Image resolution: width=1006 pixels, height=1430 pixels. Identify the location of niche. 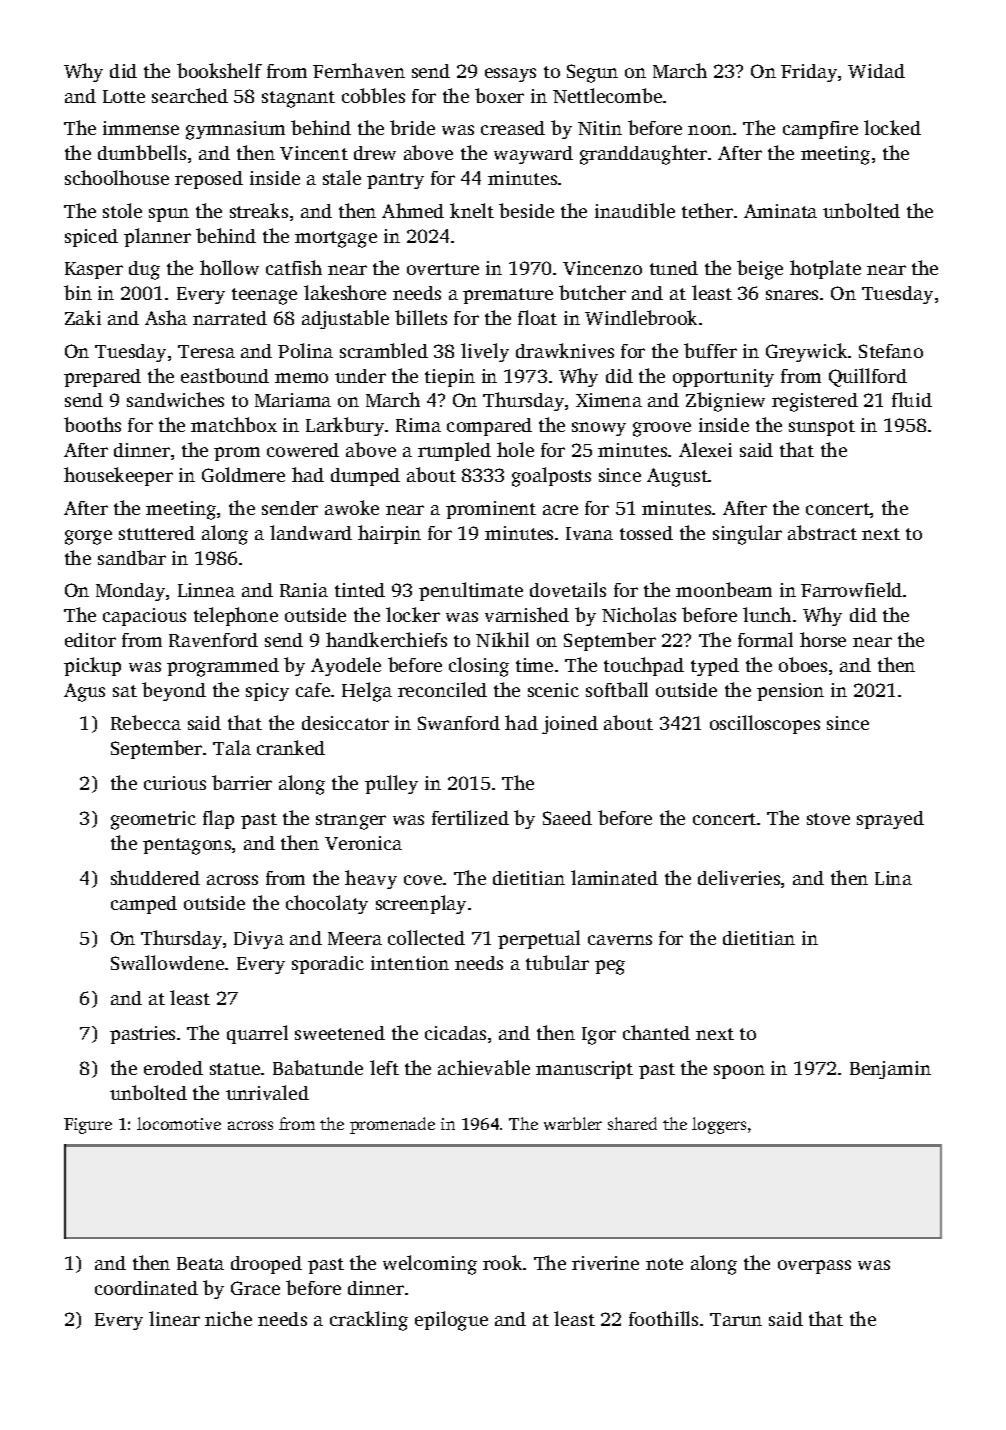
(228, 1318).
